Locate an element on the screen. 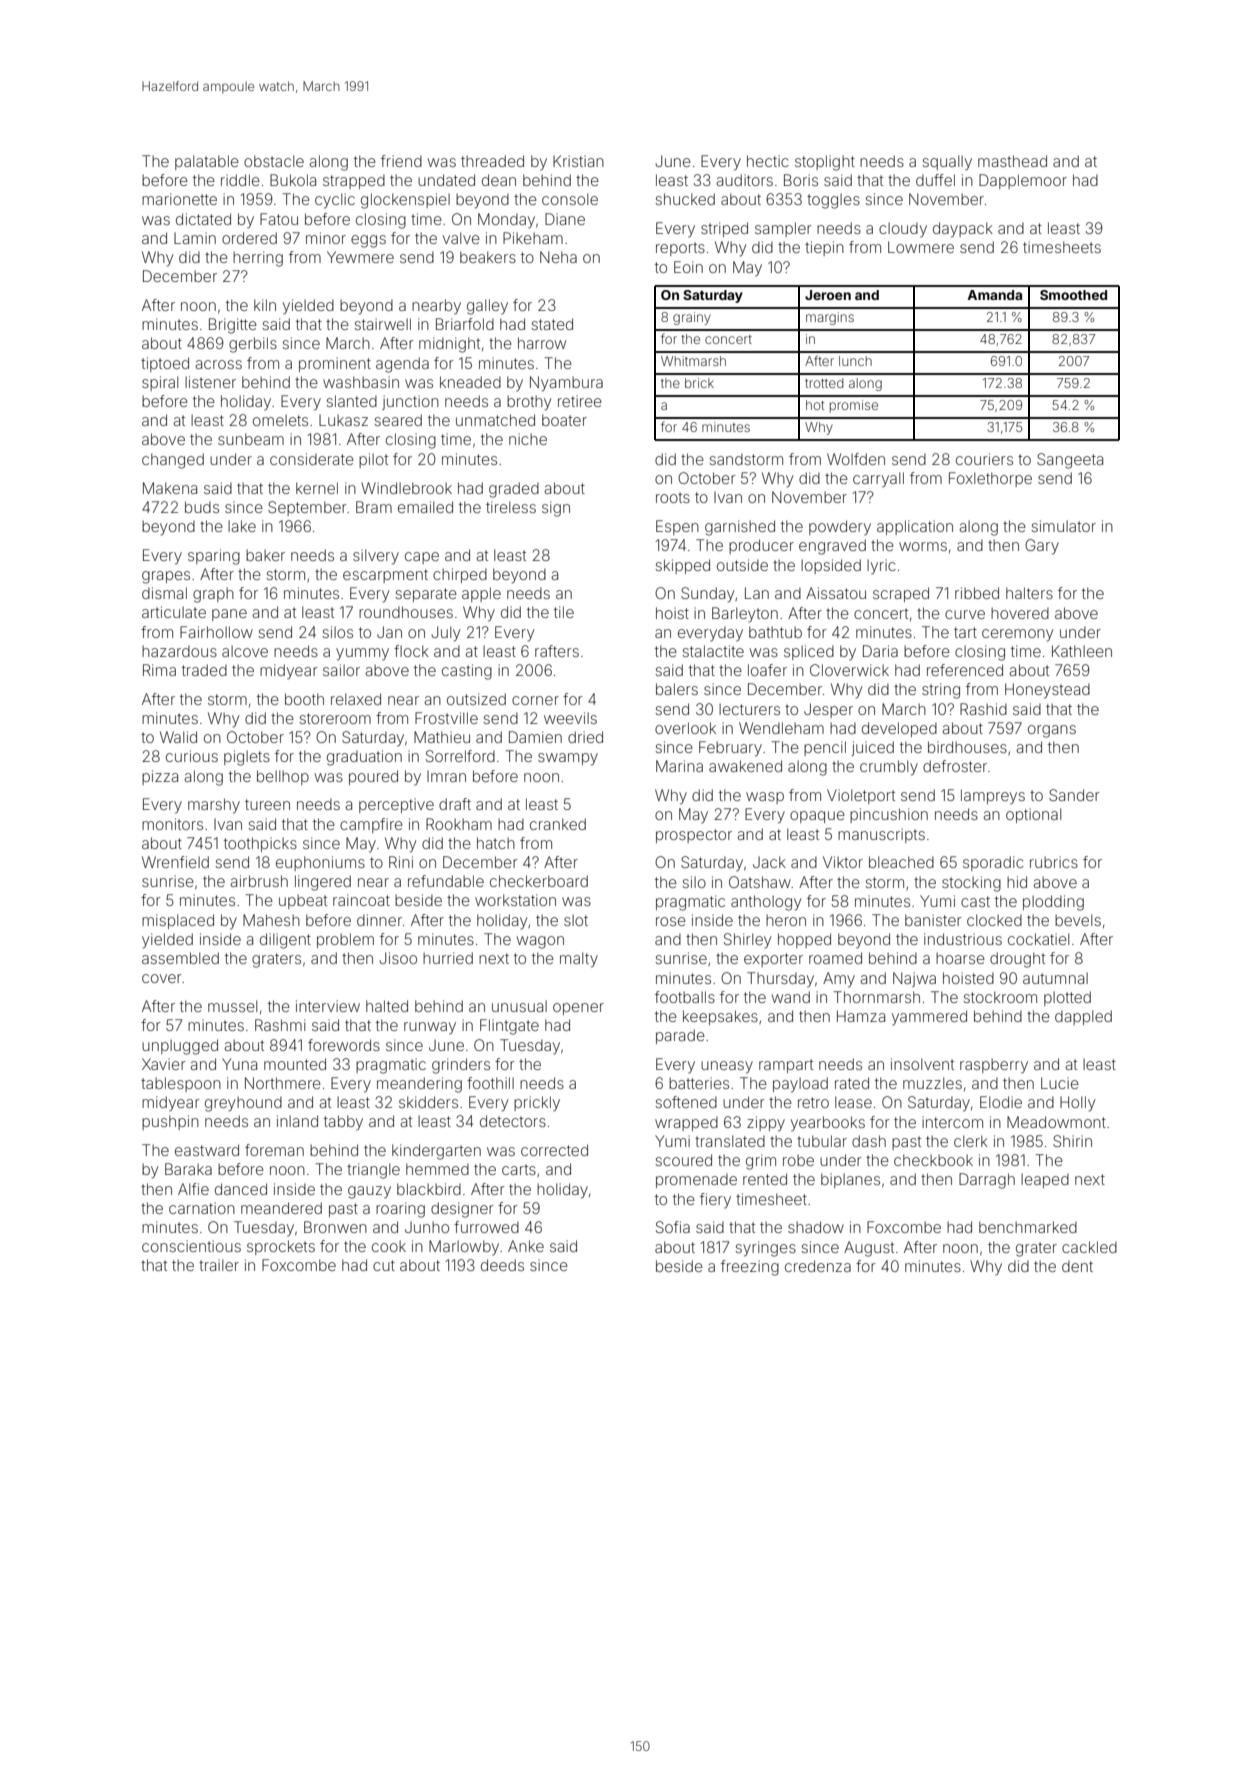 This screenshot has height=1782, width=1260. Hamza is located at coordinates (861, 1016).
